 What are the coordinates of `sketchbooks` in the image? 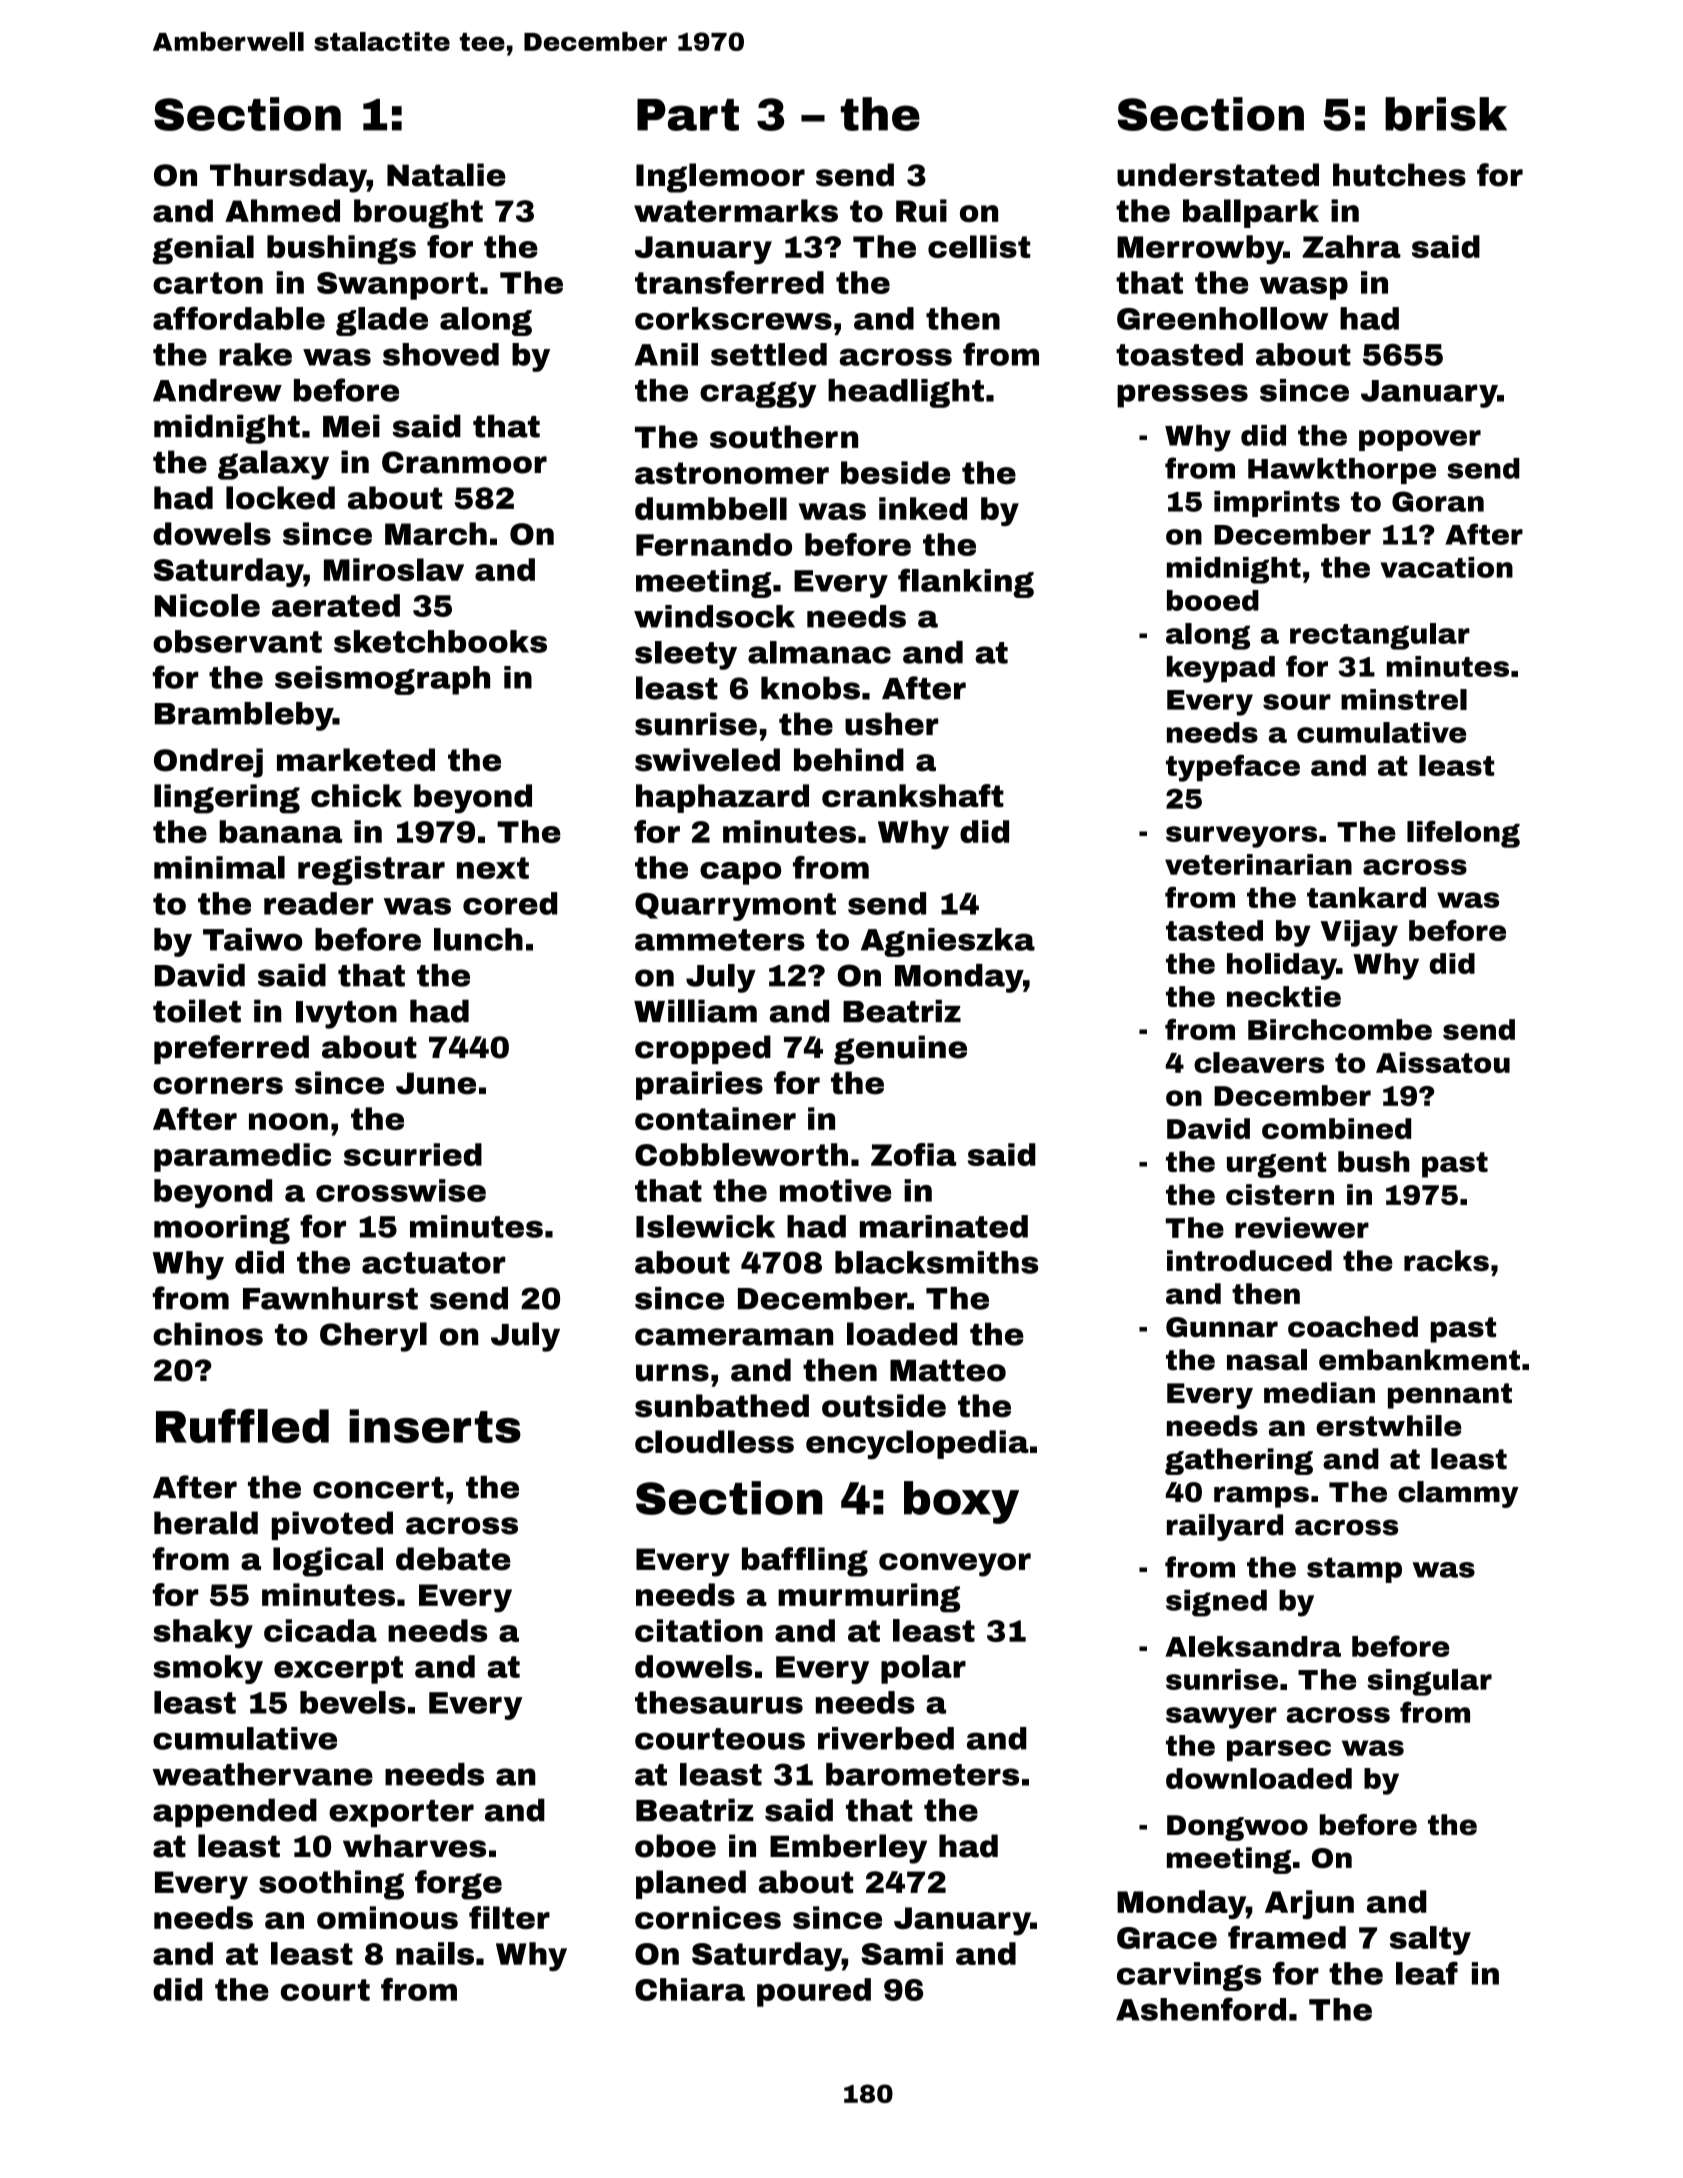 It's located at (440, 641).
